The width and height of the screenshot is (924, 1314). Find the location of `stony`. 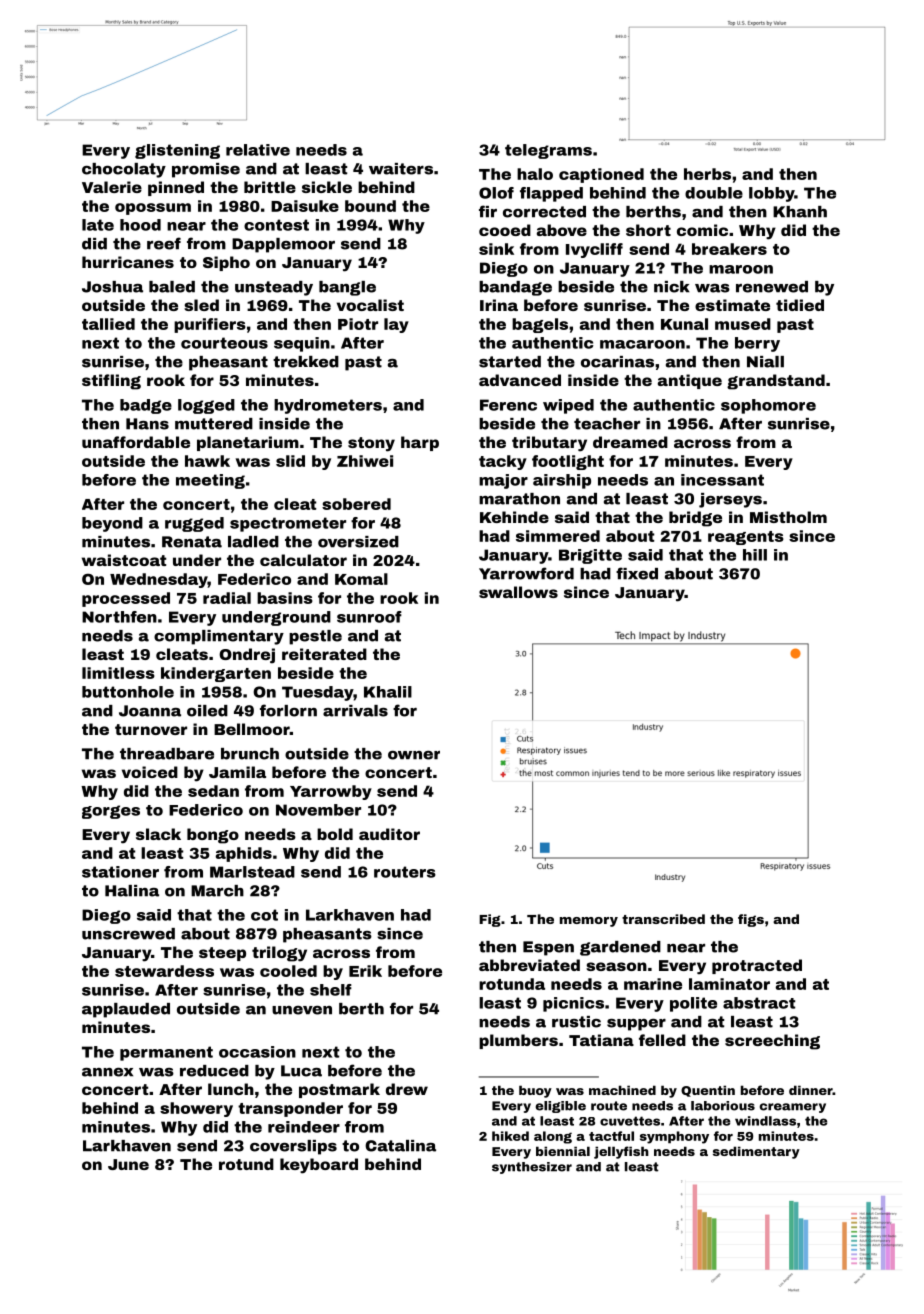

stony is located at coordinates (371, 444).
